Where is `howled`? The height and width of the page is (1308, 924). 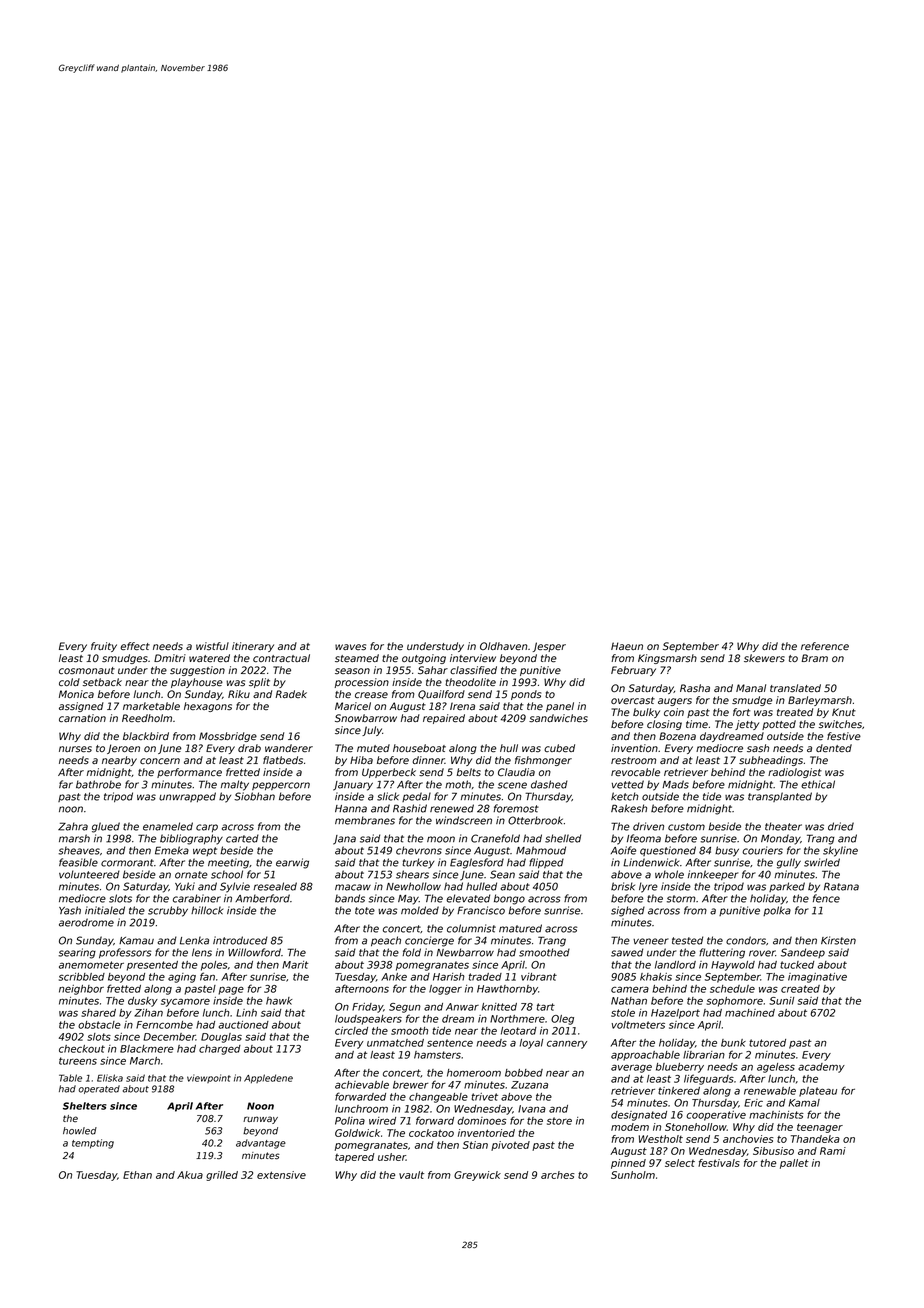
howled is located at coordinates (80, 1131).
